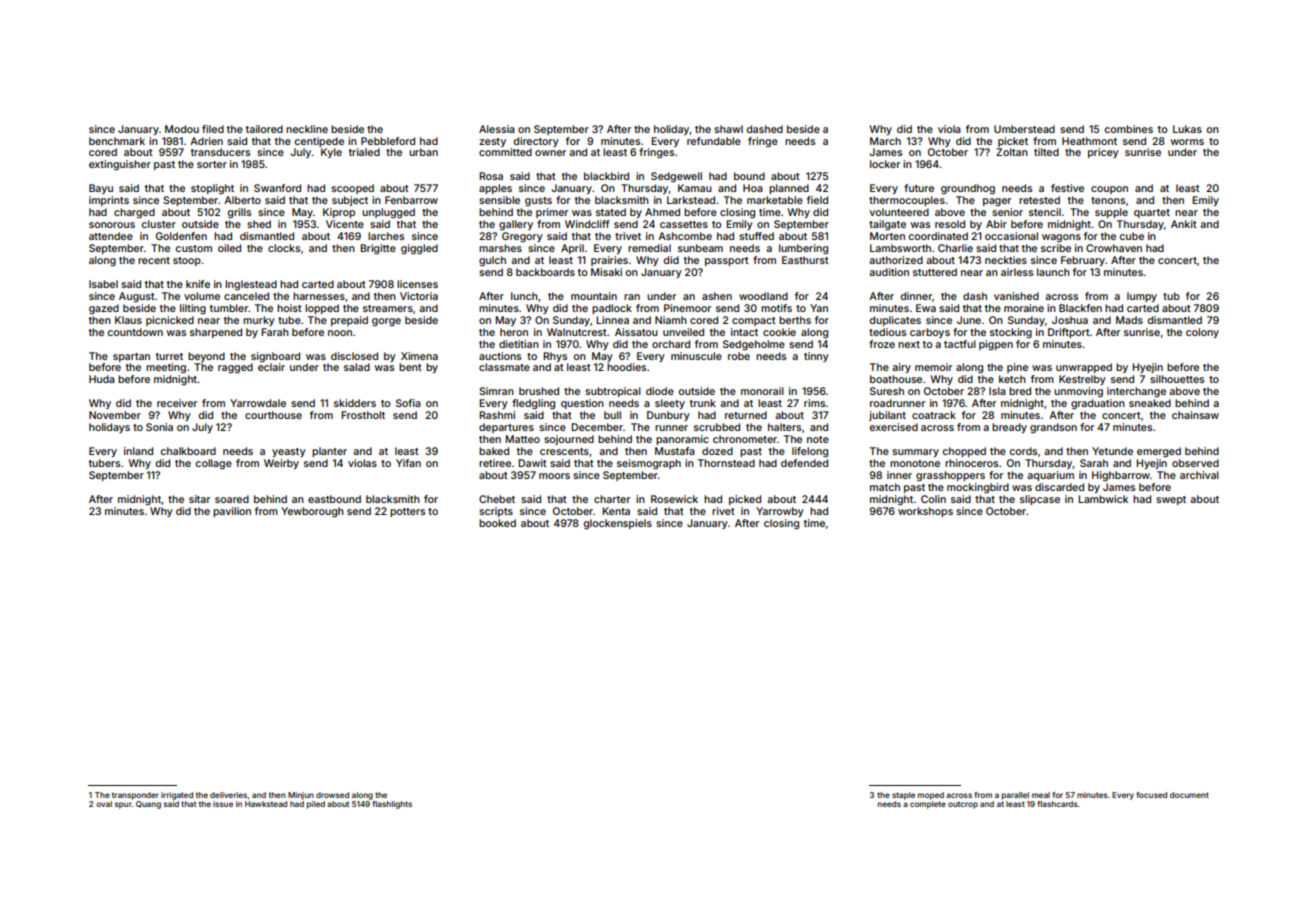 The height and width of the document is (924, 1308). I want to click on glockenspiels, so click(618, 524).
